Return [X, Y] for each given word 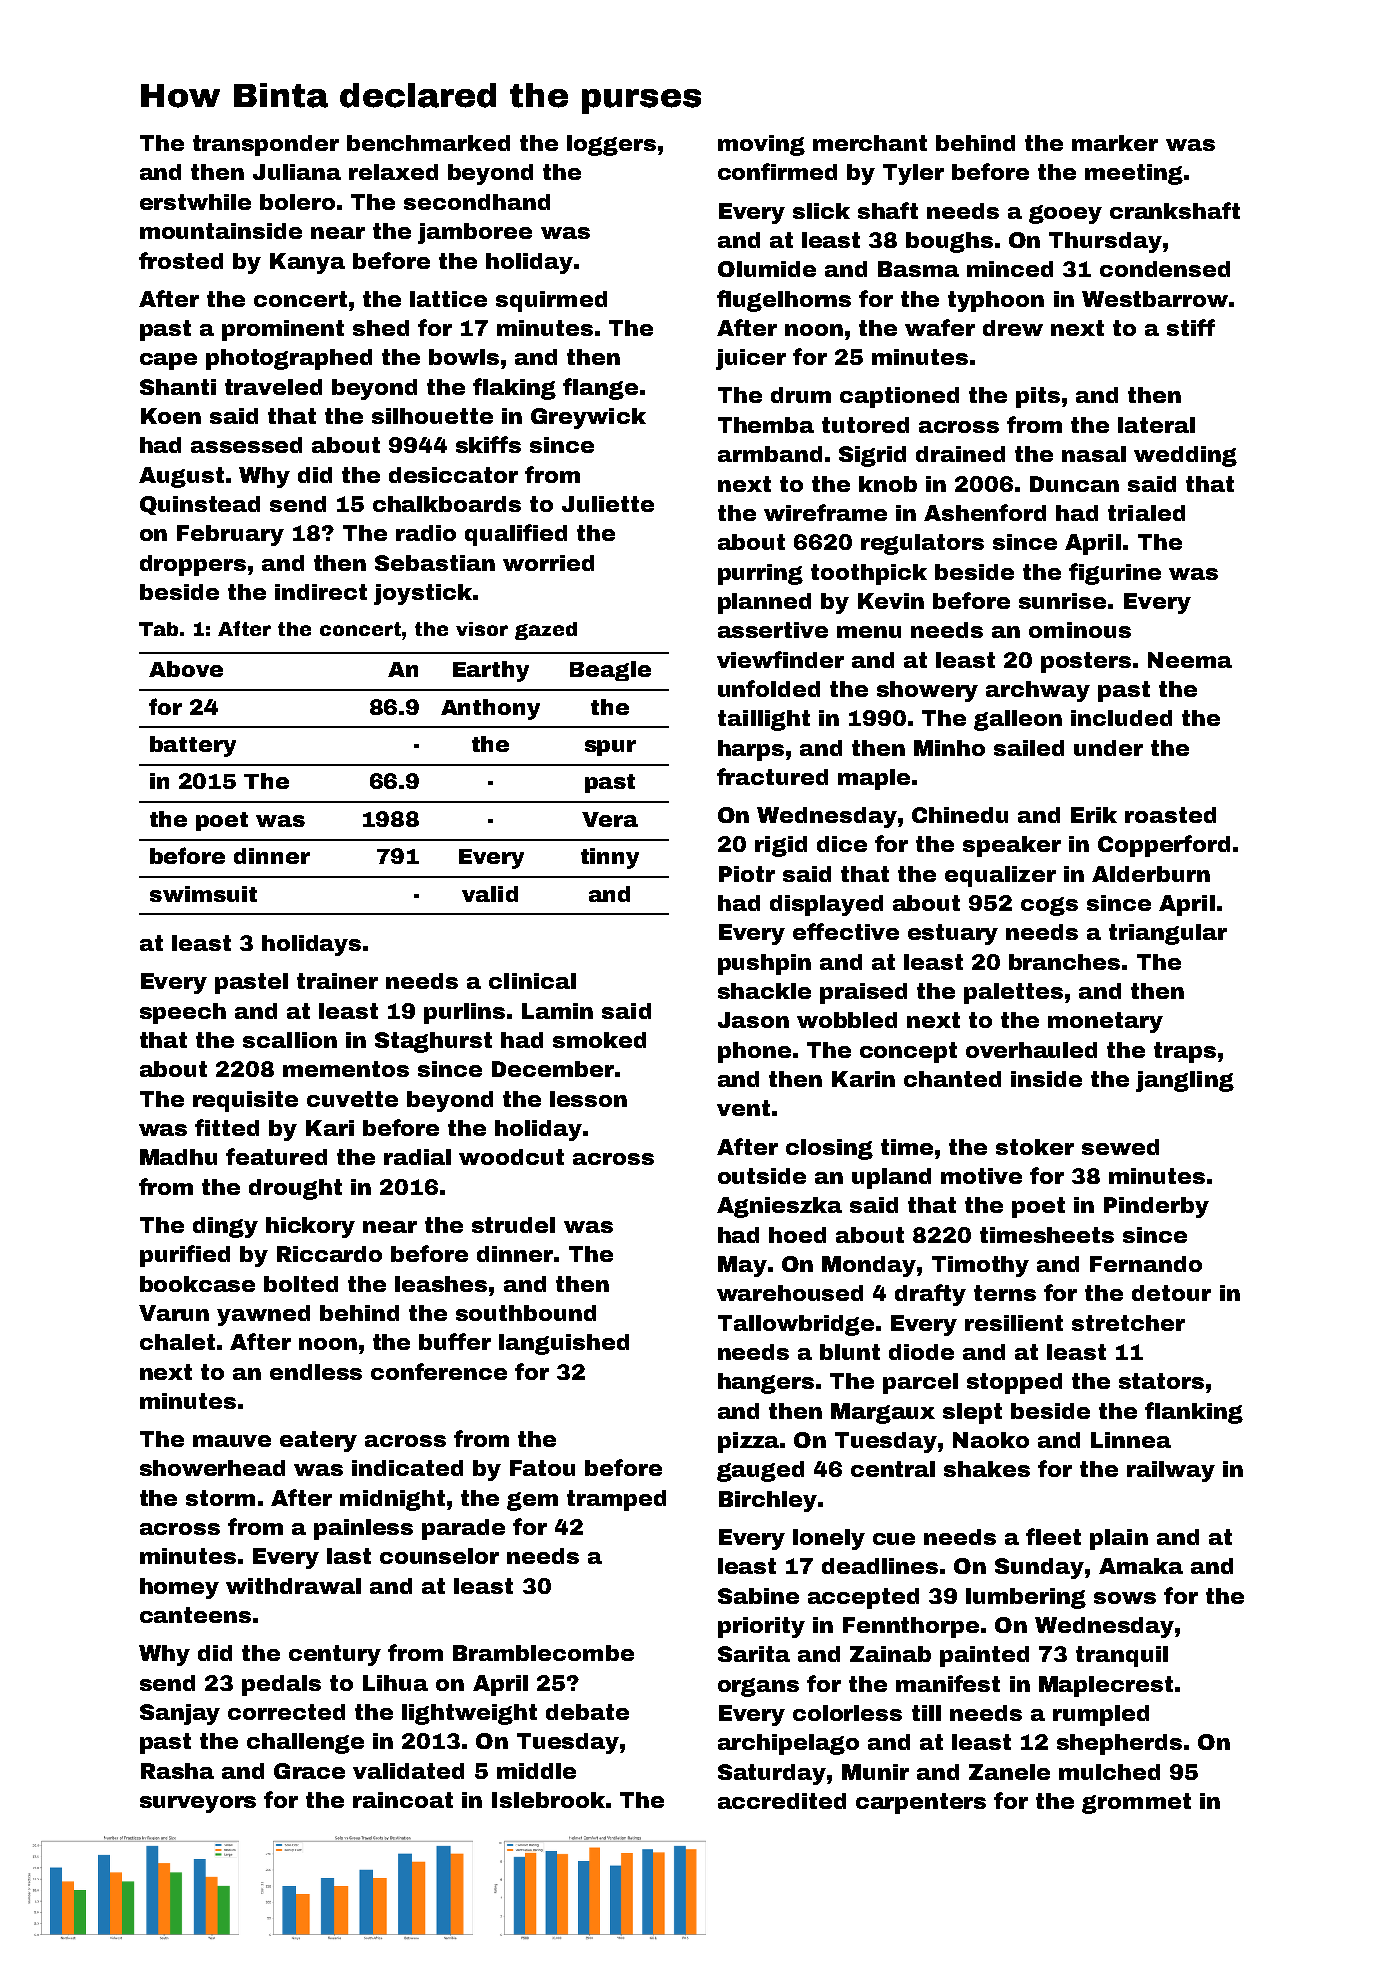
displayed [826, 905]
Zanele [1009, 1772]
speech [183, 1013]
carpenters [921, 1803]
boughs [949, 242]
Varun [174, 1313]
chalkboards [447, 504]
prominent [283, 330]
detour [1171, 1293]
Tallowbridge [796, 1325]
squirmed [551, 301]
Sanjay [180, 1714]
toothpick [869, 574]
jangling [1185, 1081]
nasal [1094, 454]
